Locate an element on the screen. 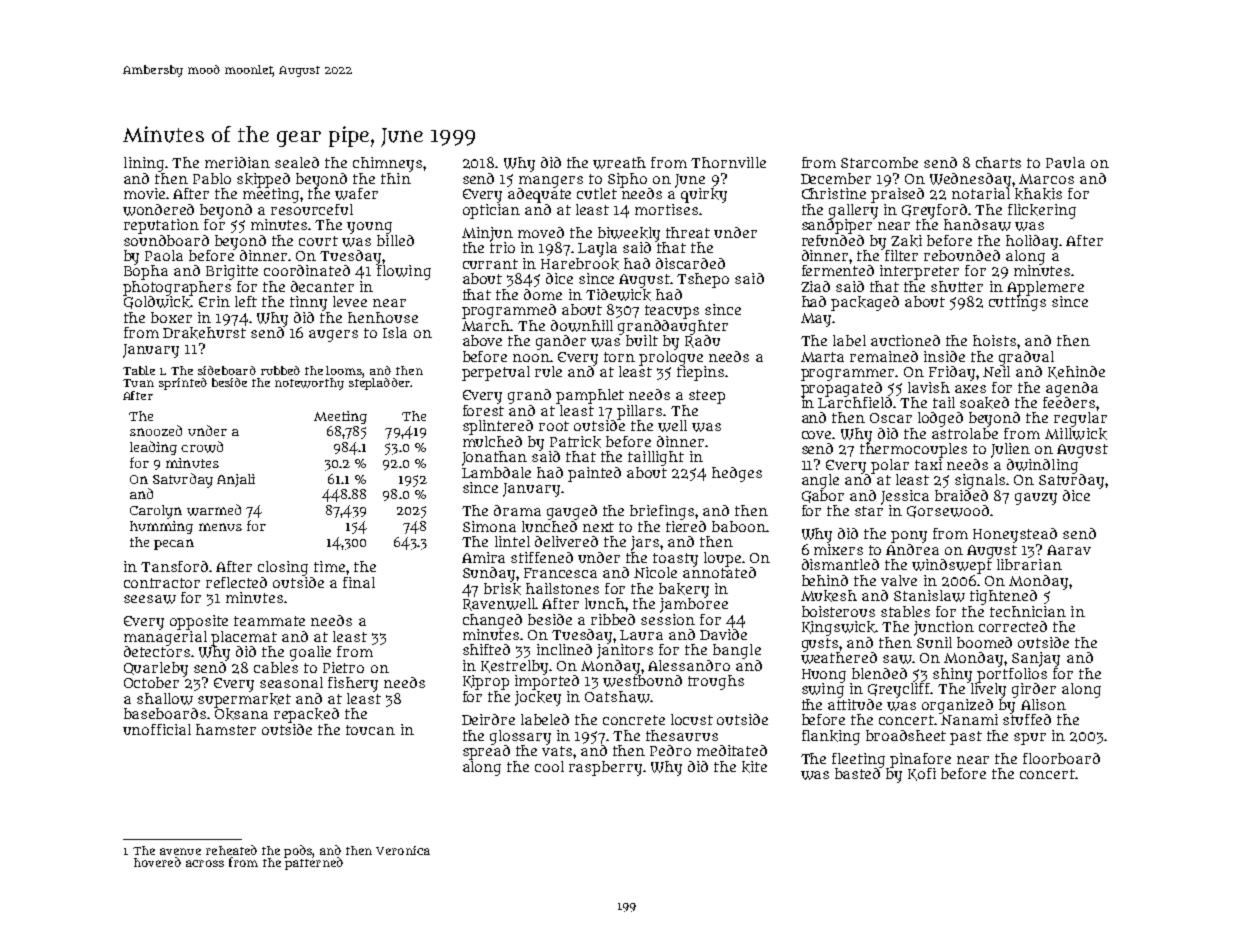 The image size is (1233, 952). hovered is located at coordinates (157, 862).
